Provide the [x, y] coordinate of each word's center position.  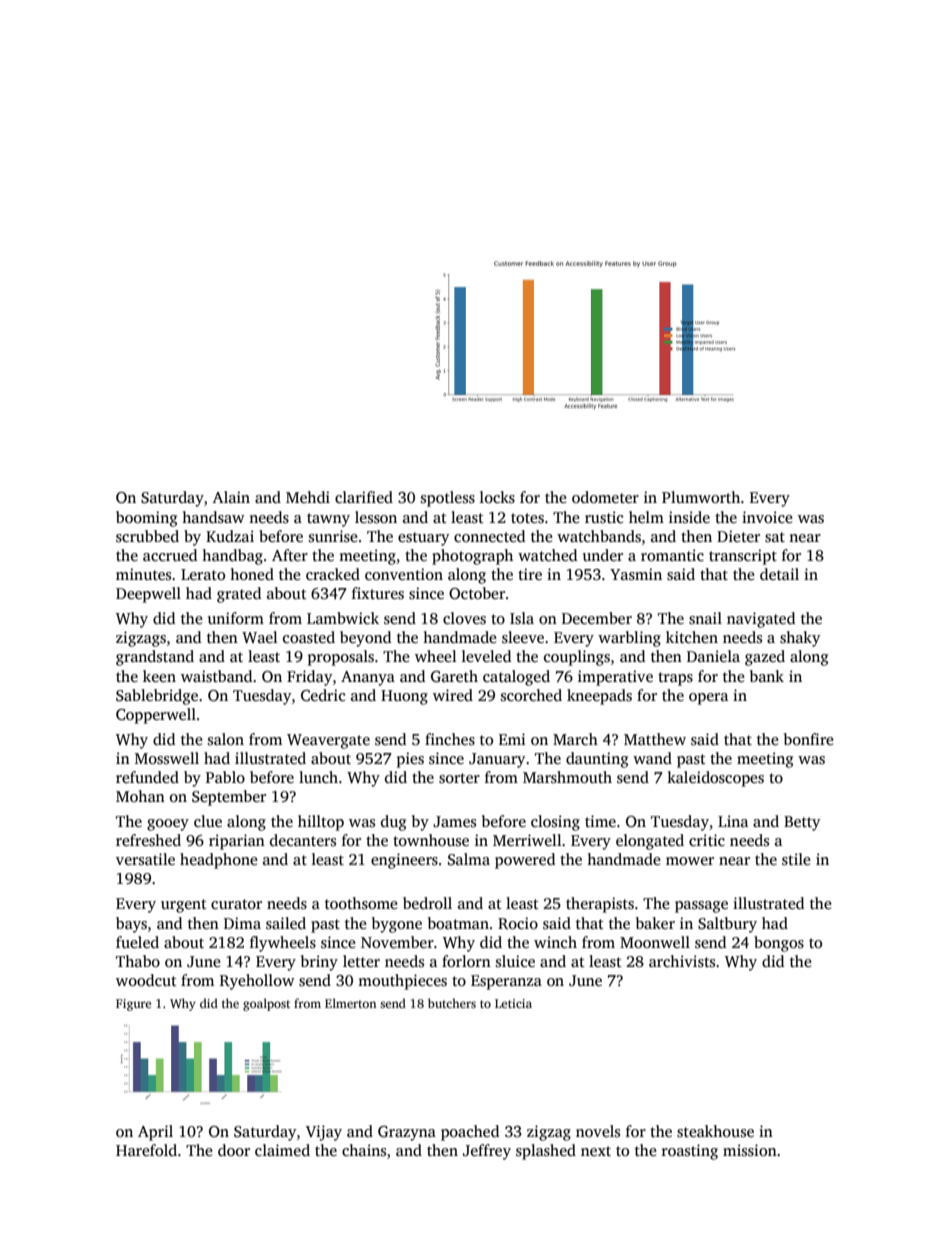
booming [146, 519]
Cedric [323, 695]
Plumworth [701, 497]
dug [393, 823]
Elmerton [350, 1003]
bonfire [809, 739]
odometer [605, 497]
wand [652, 758]
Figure [133, 1005]
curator [236, 904]
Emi [512, 739]
